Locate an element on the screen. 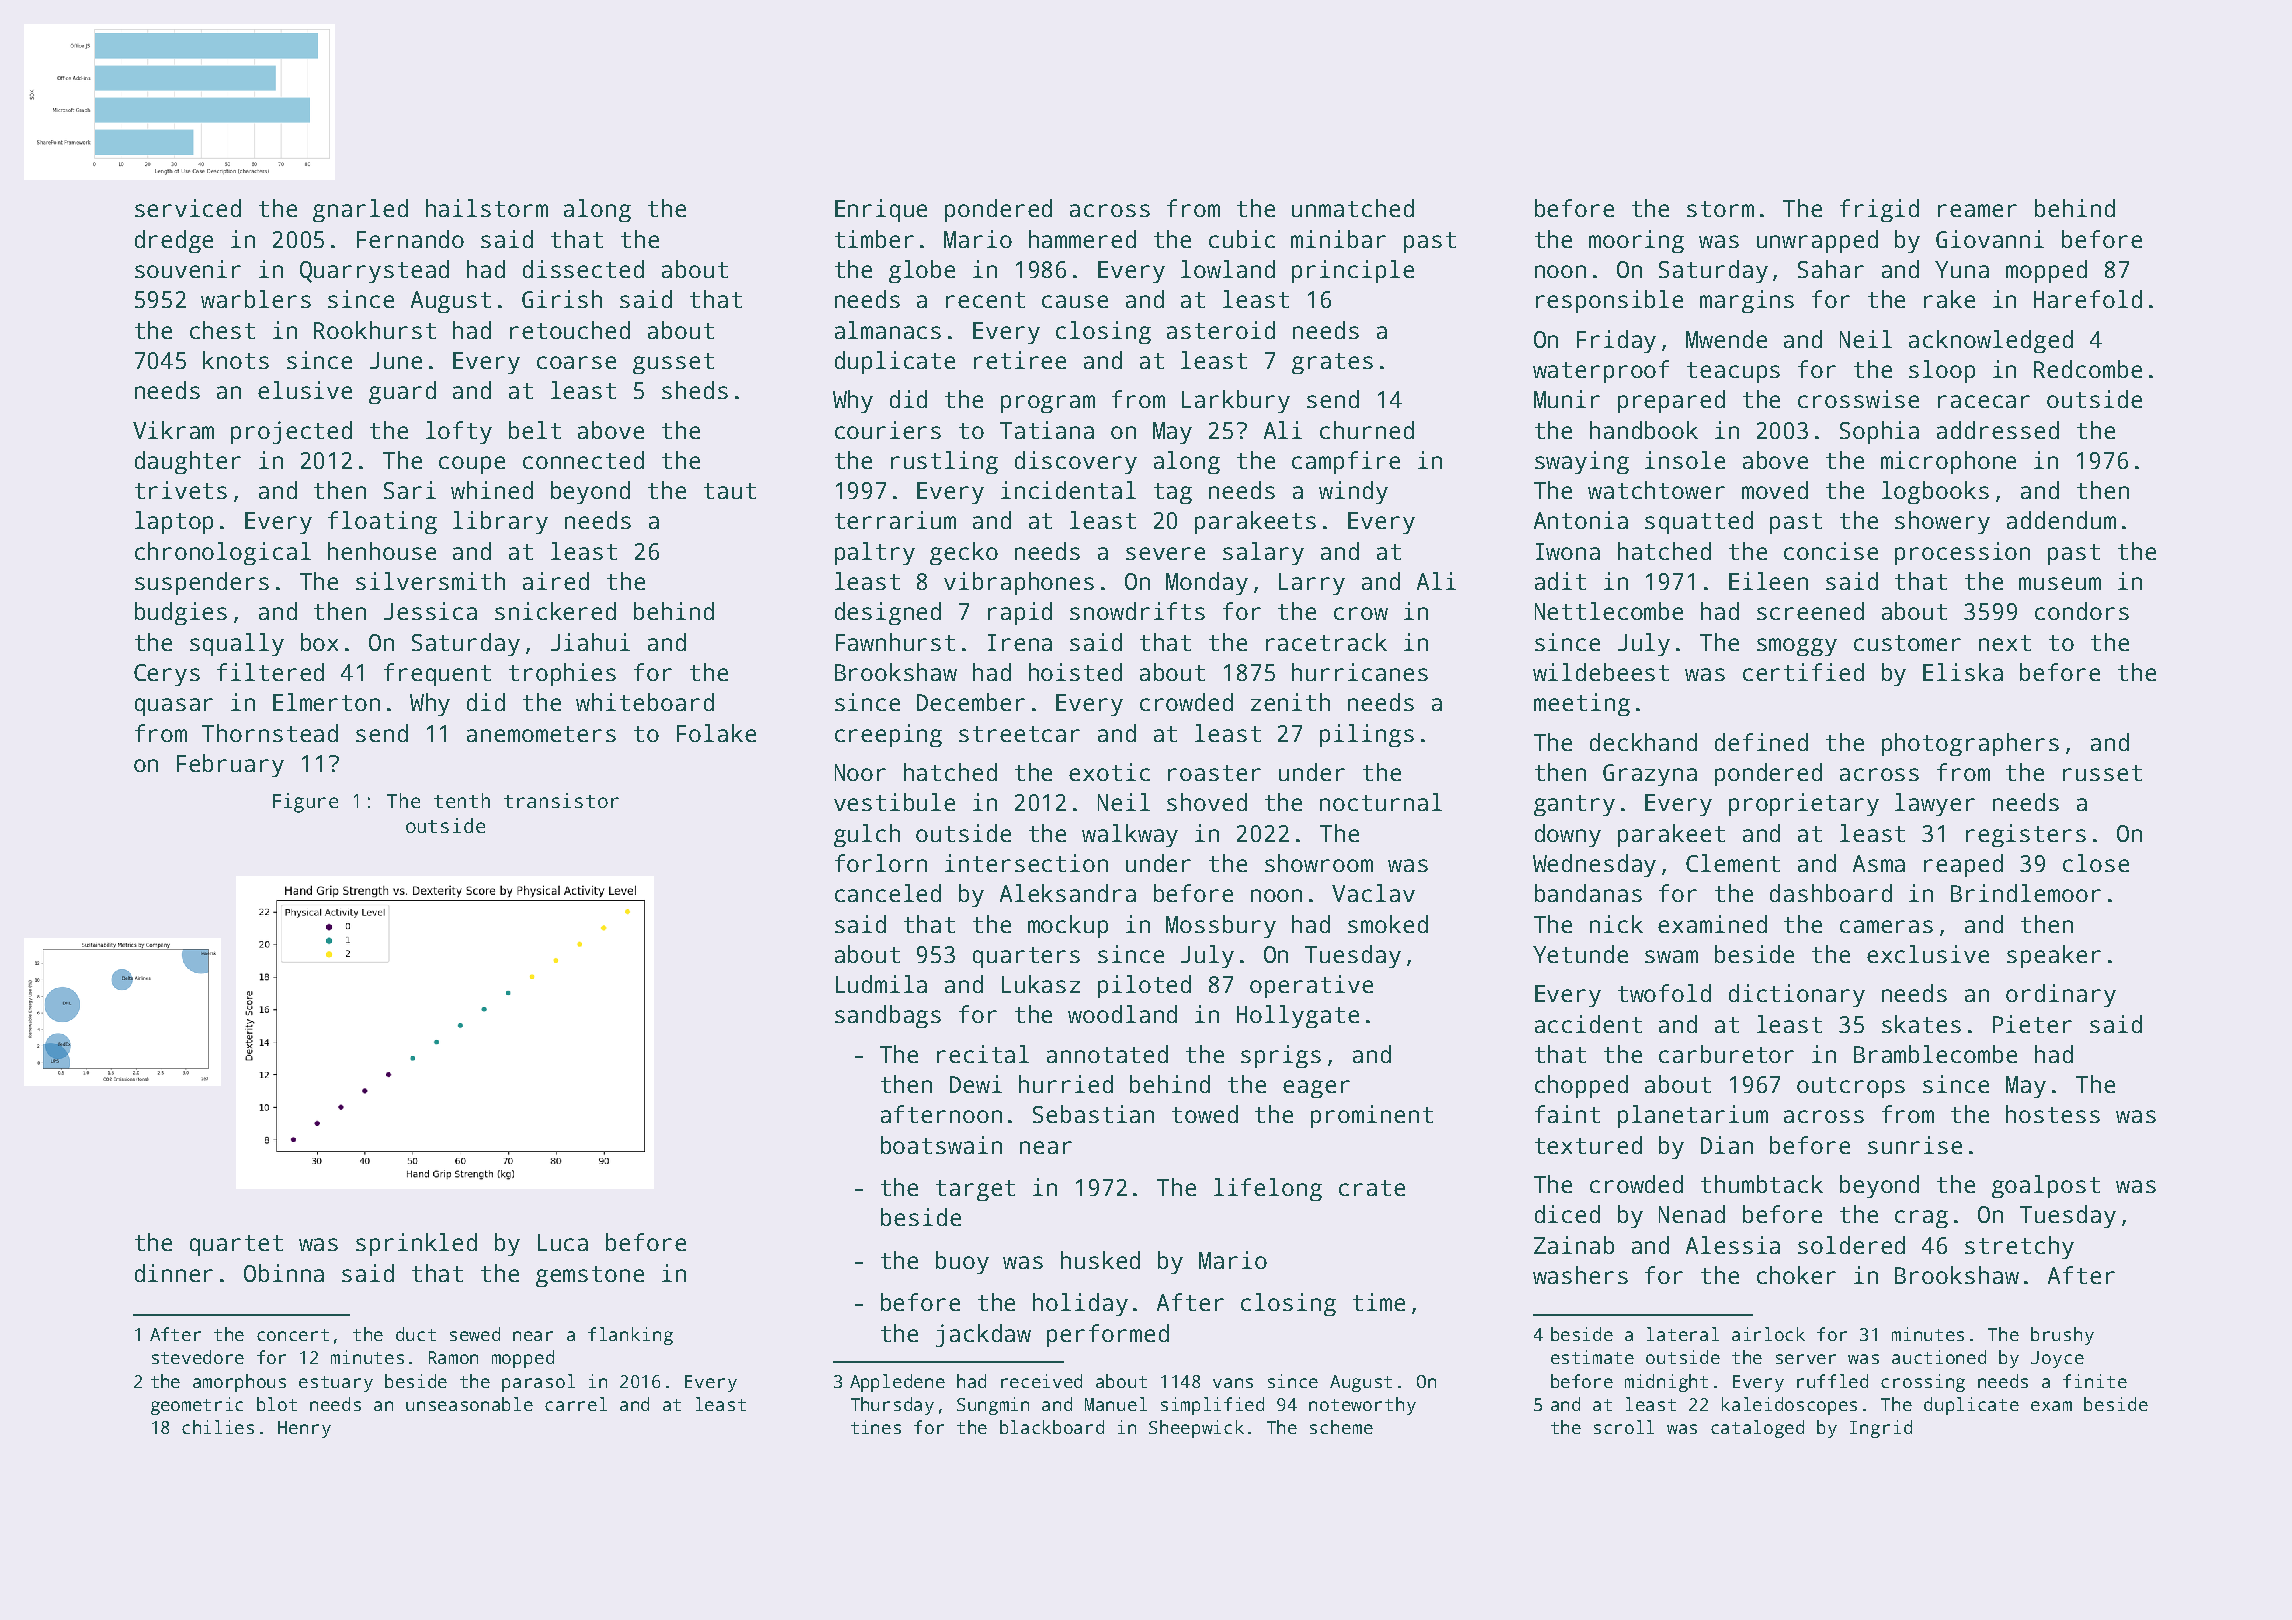  serviced is located at coordinates (188, 208).
